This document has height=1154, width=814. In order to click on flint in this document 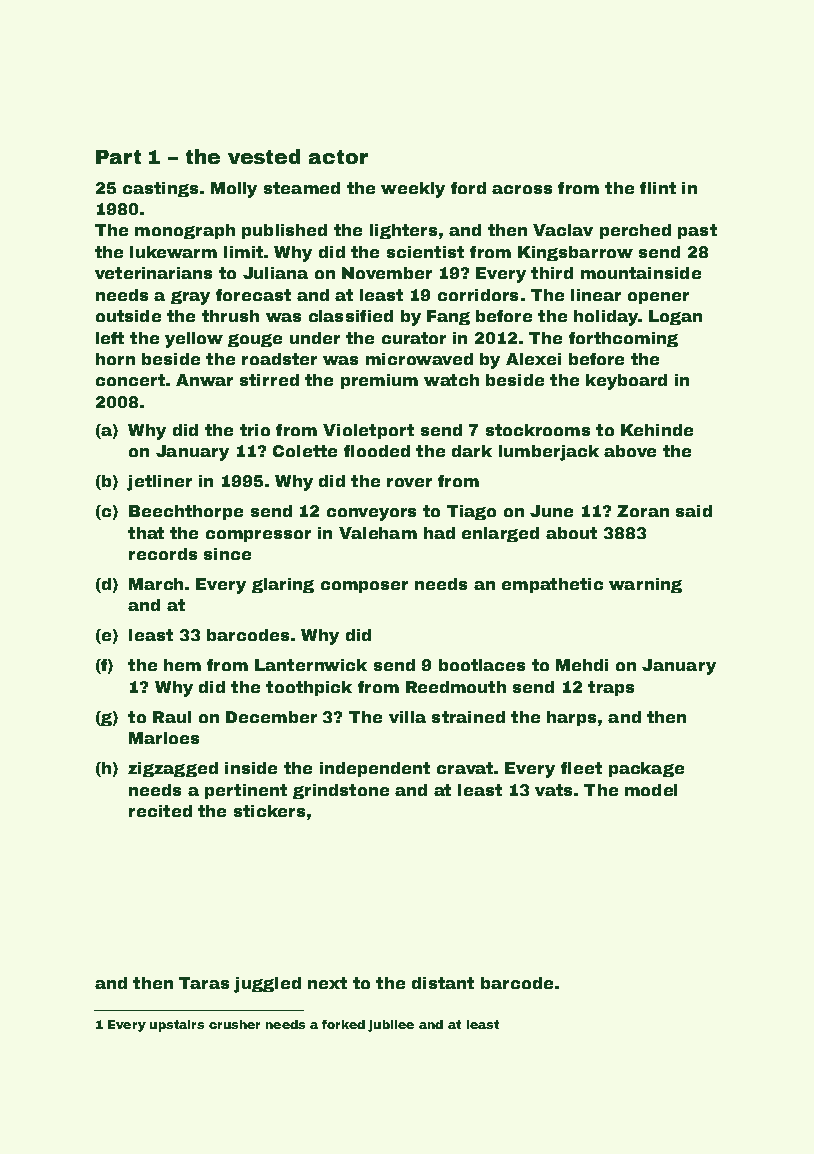, I will do `click(658, 188)`.
